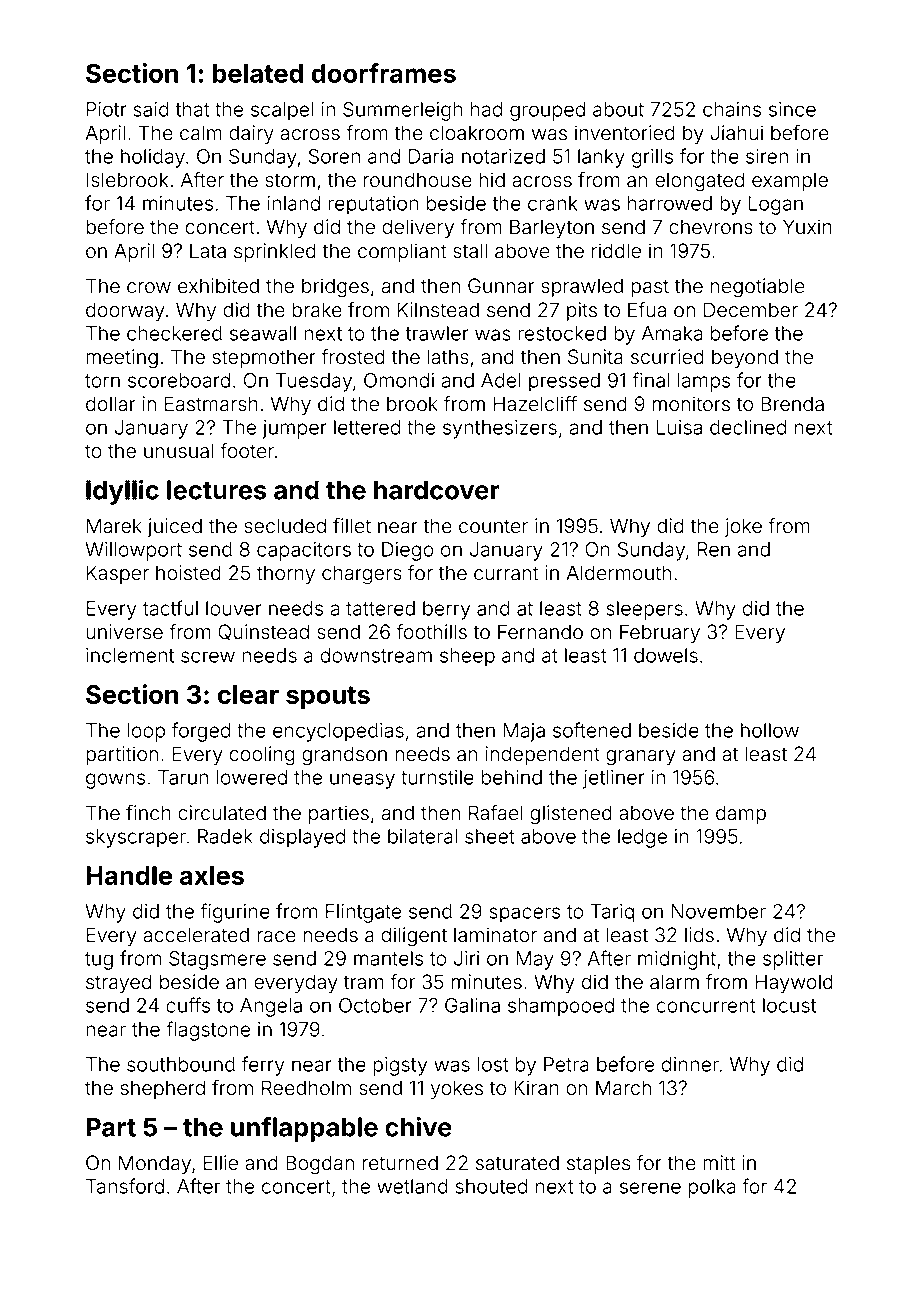 The image size is (924, 1308). What do you see at coordinates (732, 109) in the page?
I see `chains` at bounding box center [732, 109].
